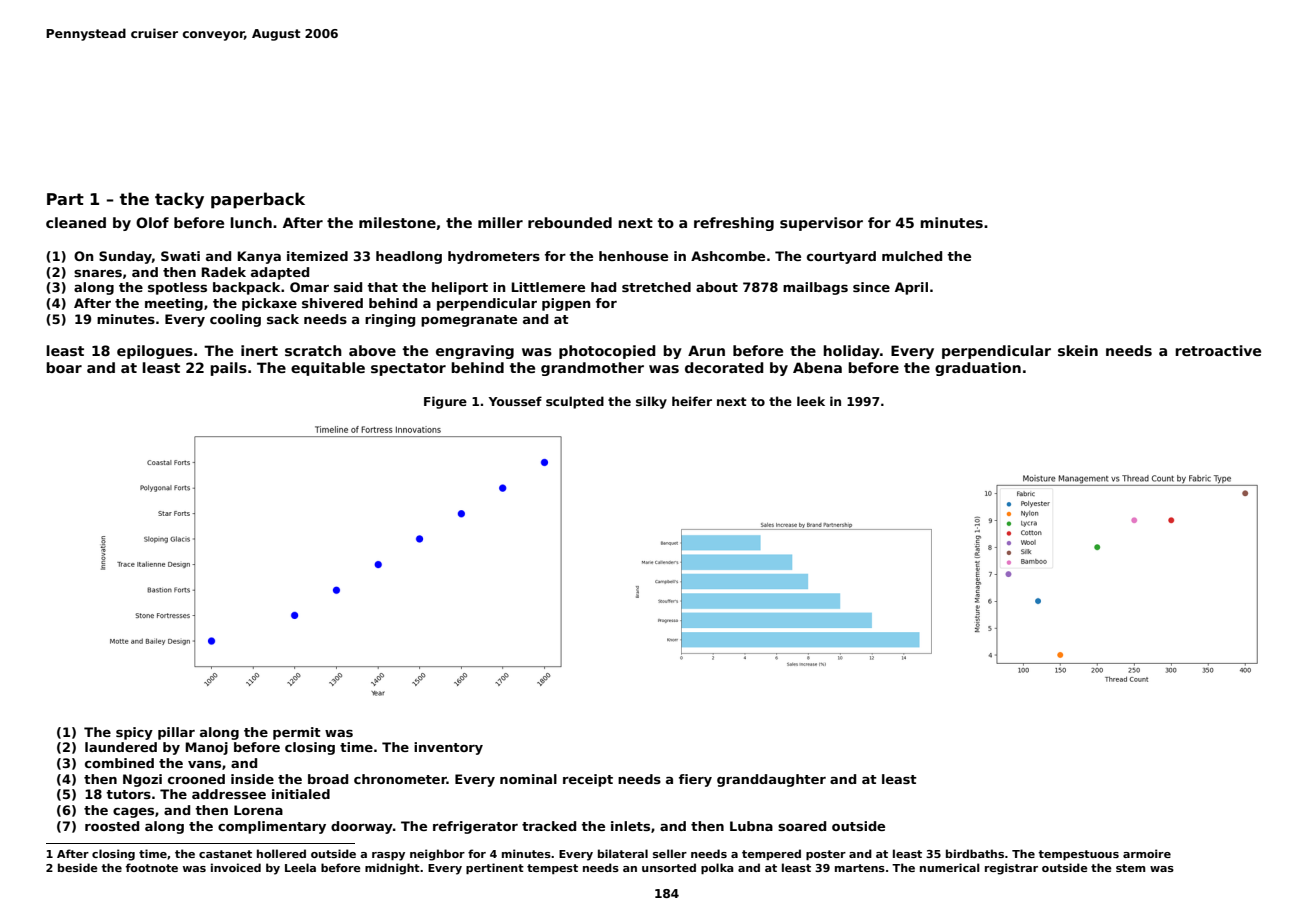 The height and width of the screenshot is (924, 1308). I want to click on since, so click(871, 287).
